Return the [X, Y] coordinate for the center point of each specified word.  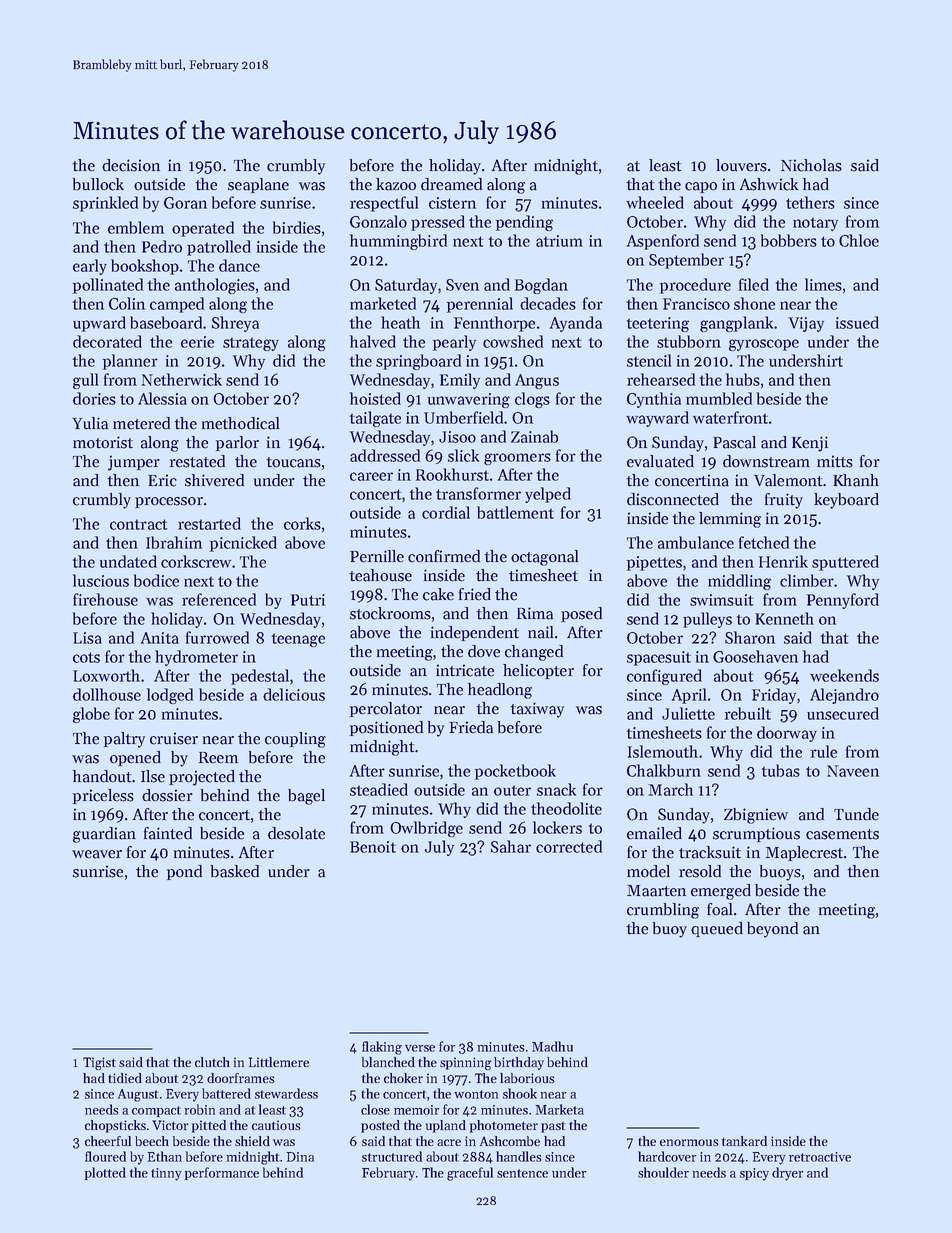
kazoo [396, 184]
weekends [844, 675]
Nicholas [811, 165]
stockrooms [390, 613]
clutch [212, 1062]
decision [131, 165]
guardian [104, 835]
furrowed [217, 637]
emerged [721, 892]
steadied [379, 789]
